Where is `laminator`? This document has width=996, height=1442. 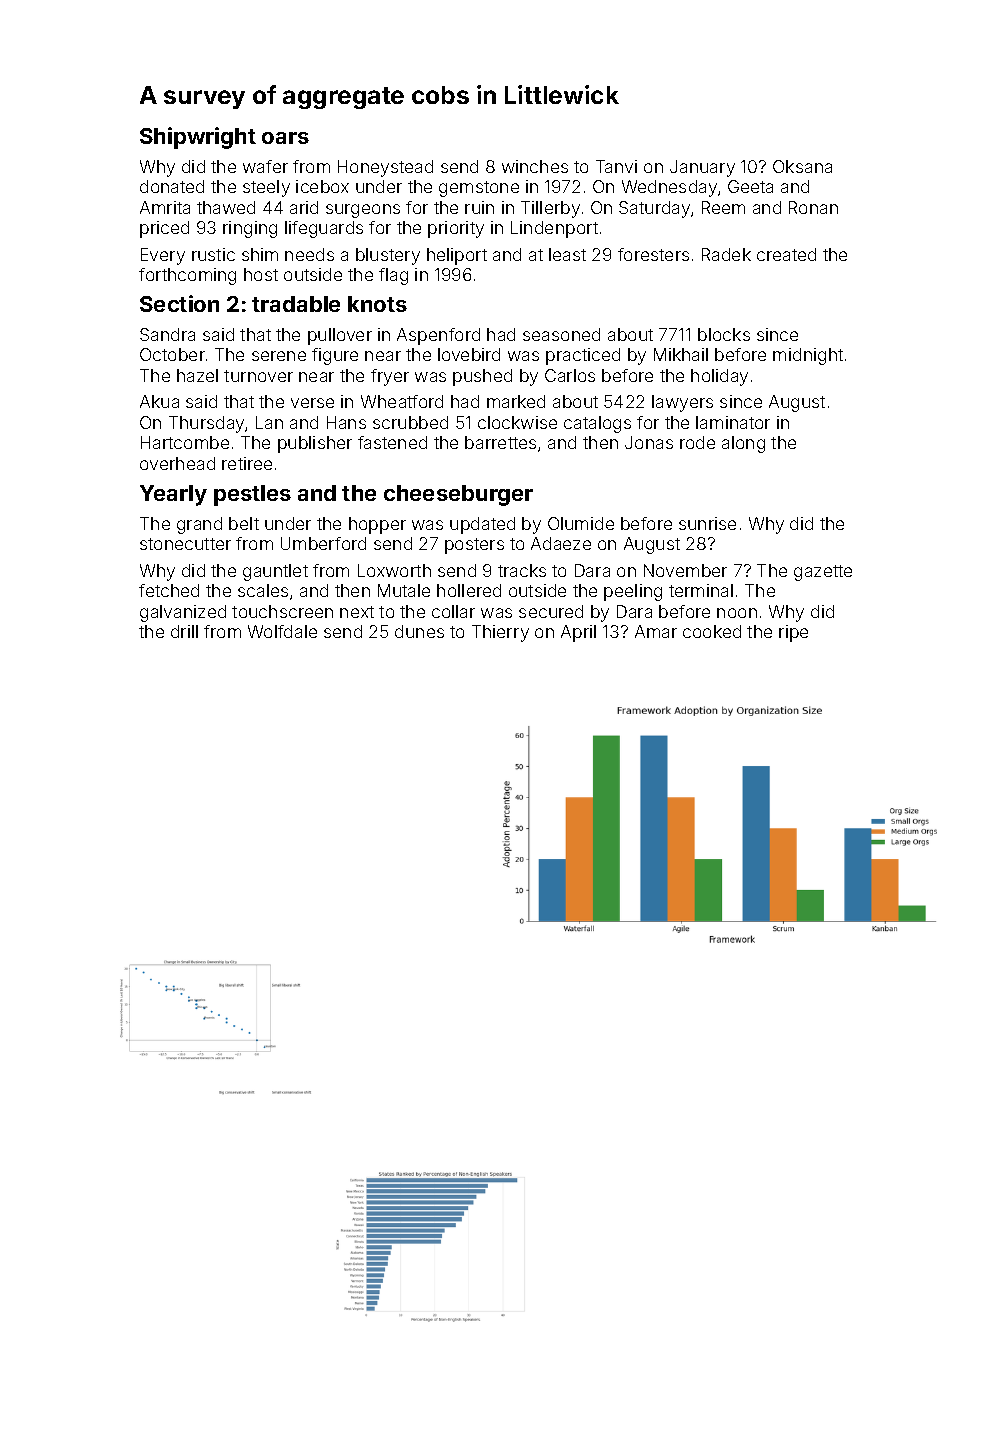 laminator is located at coordinates (733, 422).
